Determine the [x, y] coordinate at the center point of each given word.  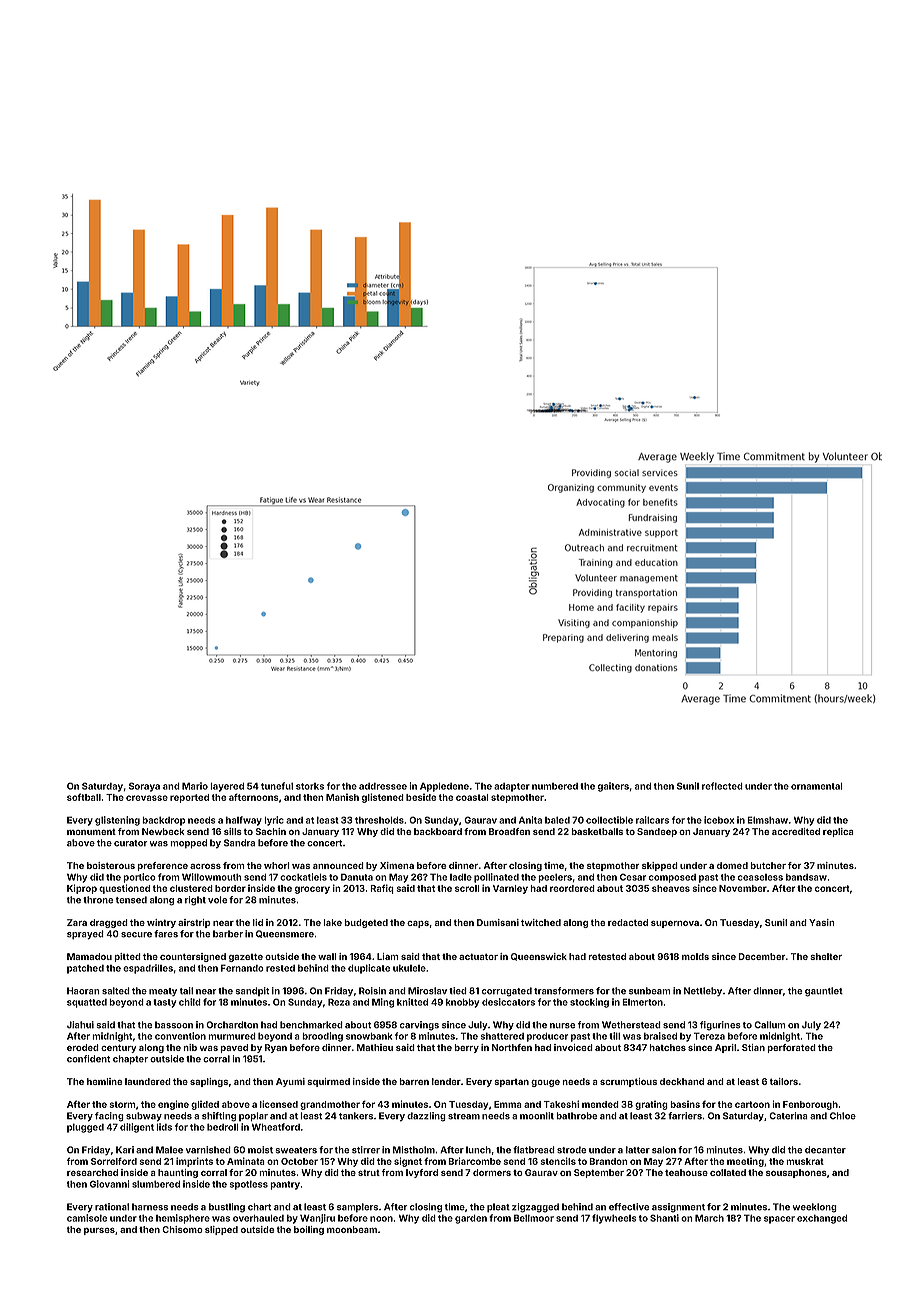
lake [332, 922]
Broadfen [509, 831]
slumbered [156, 1184]
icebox [719, 820]
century [118, 1048]
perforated [791, 1048]
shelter [826, 956]
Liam [388, 956]
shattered [502, 1036]
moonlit [537, 1116]
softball [84, 797]
